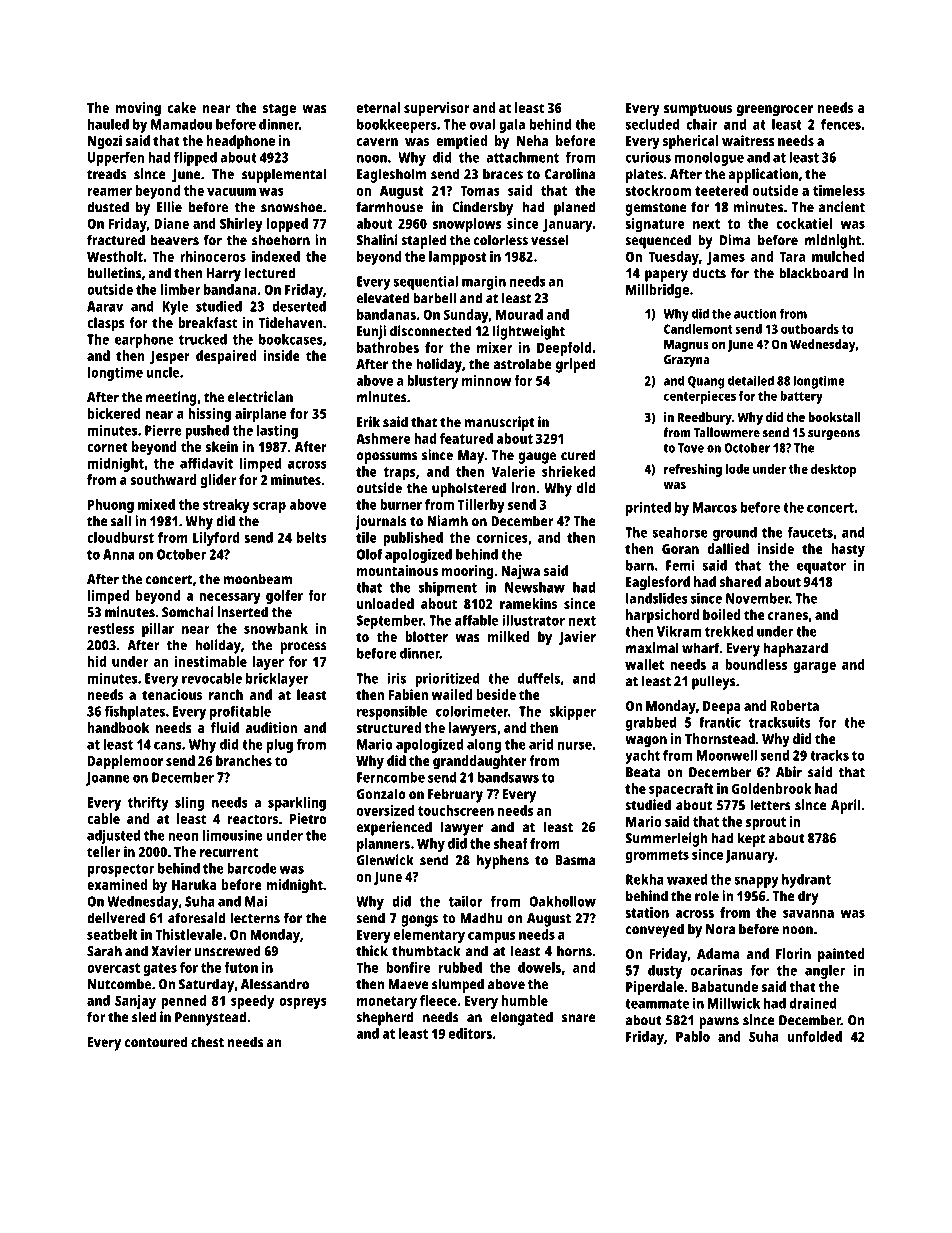 This image has height=1233, width=952. Describe the element at coordinates (751, 839) in the image. I see `kept` at that location.
